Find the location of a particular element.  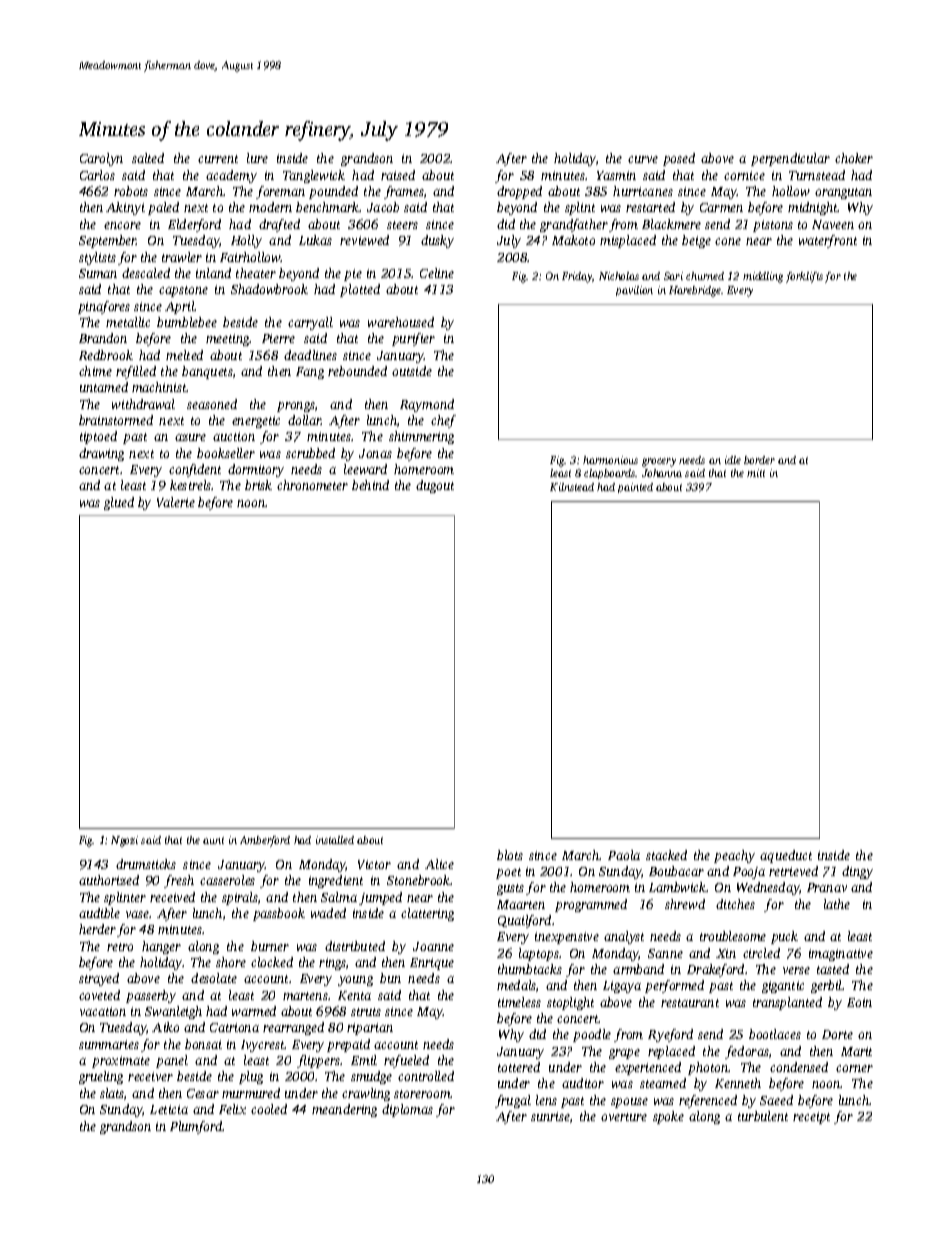

Plumford is located at coordinates (196, 1127).
